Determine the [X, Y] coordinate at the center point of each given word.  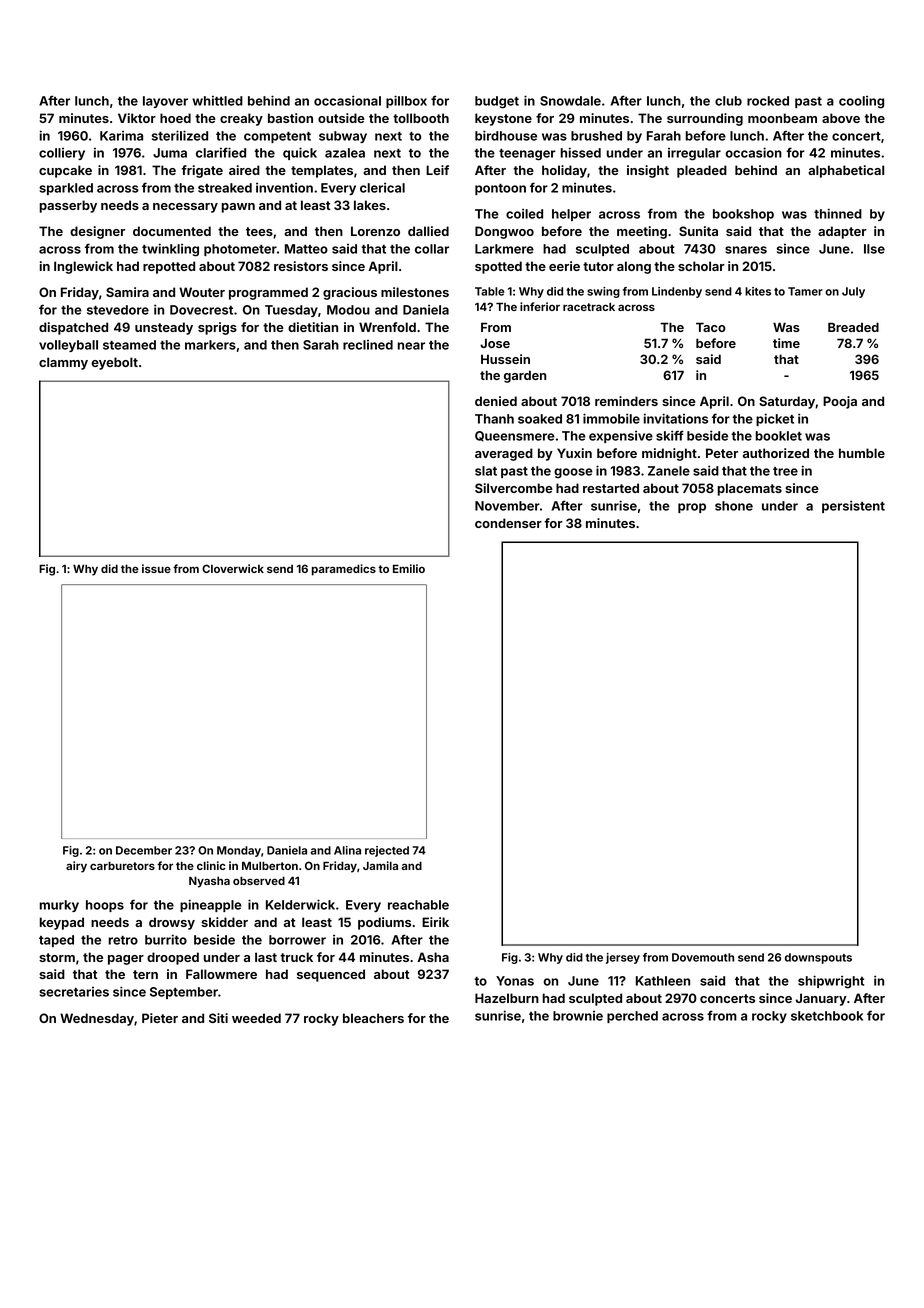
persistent [853, 506]
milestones [415, 292]
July [853, 292]
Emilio [409, 568]
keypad [62, 923]
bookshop [743, 215]
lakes [370, 205]
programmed [268, 293]
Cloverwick [233, 568]
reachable [418, 905]
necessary [185, 208]
